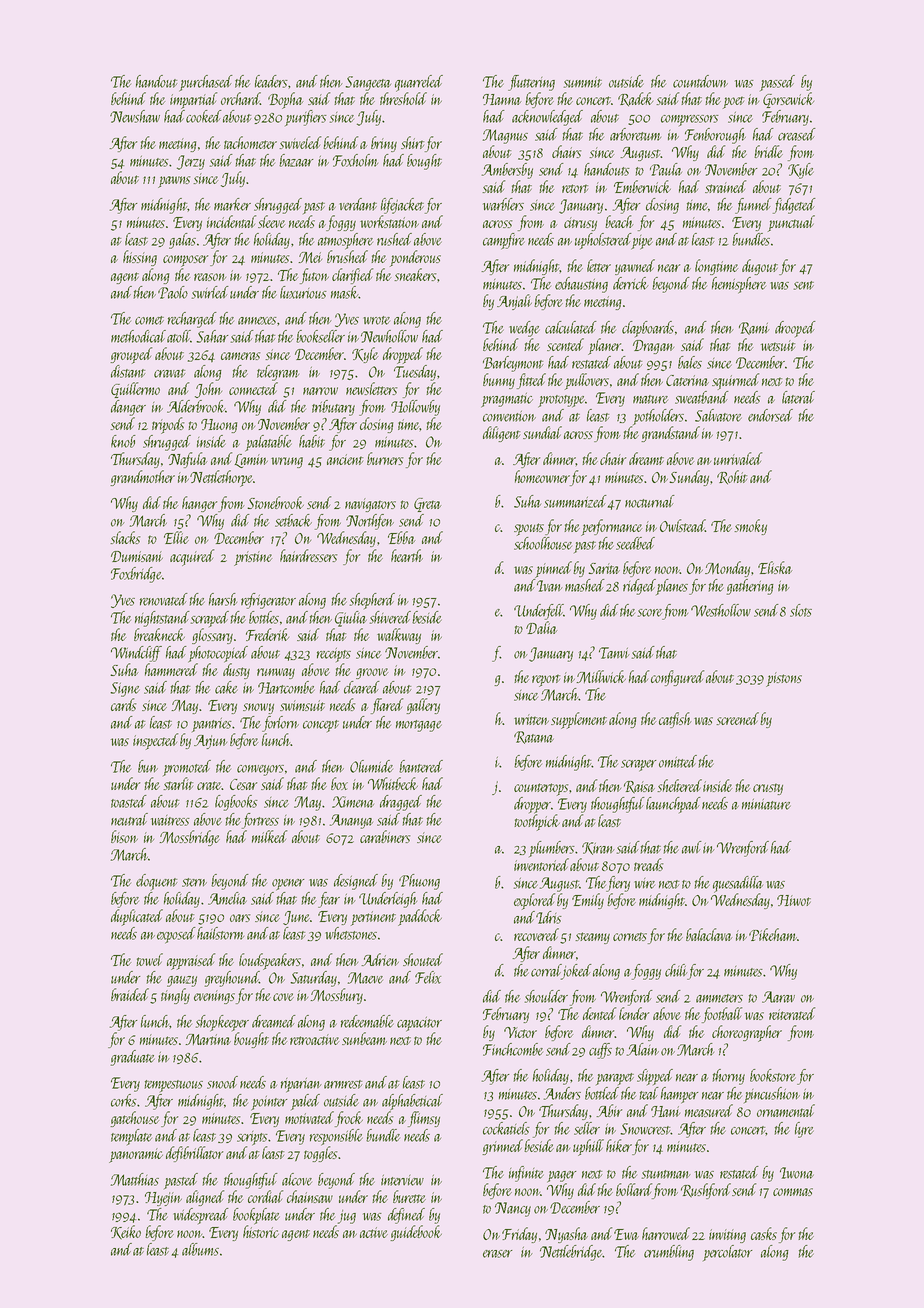 The height and width of the image is (1308, 924). What do you see at coordinates (777, 83) in the image?
I see `passed` at bounding box center [777, 83].
